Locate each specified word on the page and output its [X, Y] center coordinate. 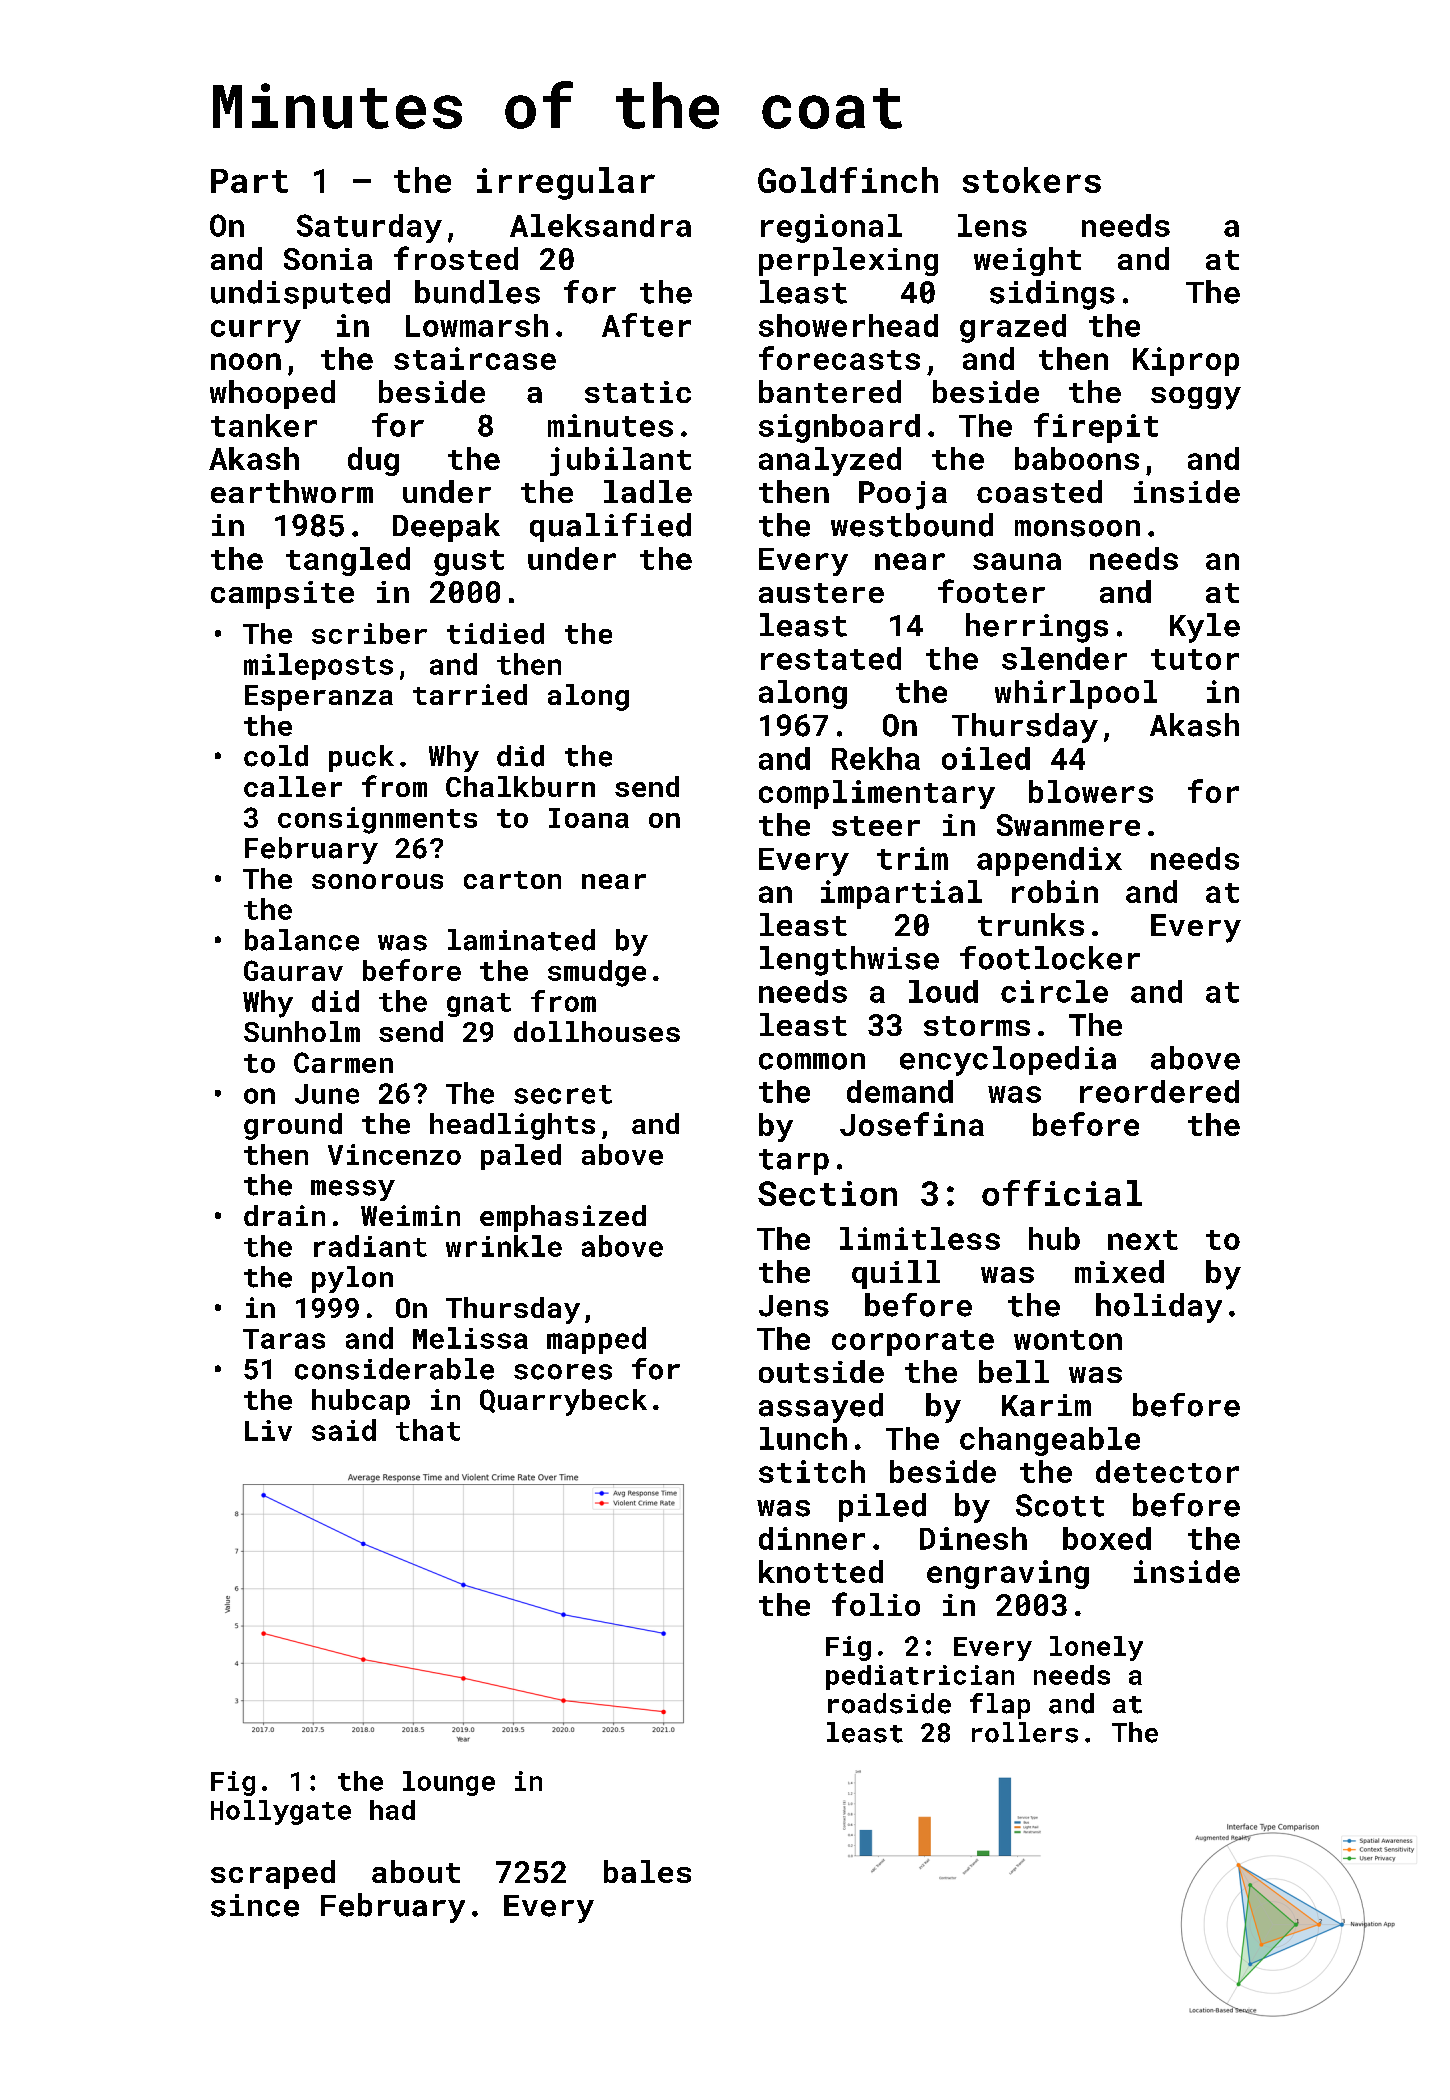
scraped [273, 1874]
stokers [1032, 180]
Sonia [328, 259]
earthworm [292, 491]
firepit [1096, 428]
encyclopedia [1008, 1061]
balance [302, 940]
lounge [449, 1783]
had [392, 1810]
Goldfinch [848, 180]
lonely [1096, 1648]
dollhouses [597, 1031]
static [638, 392]
